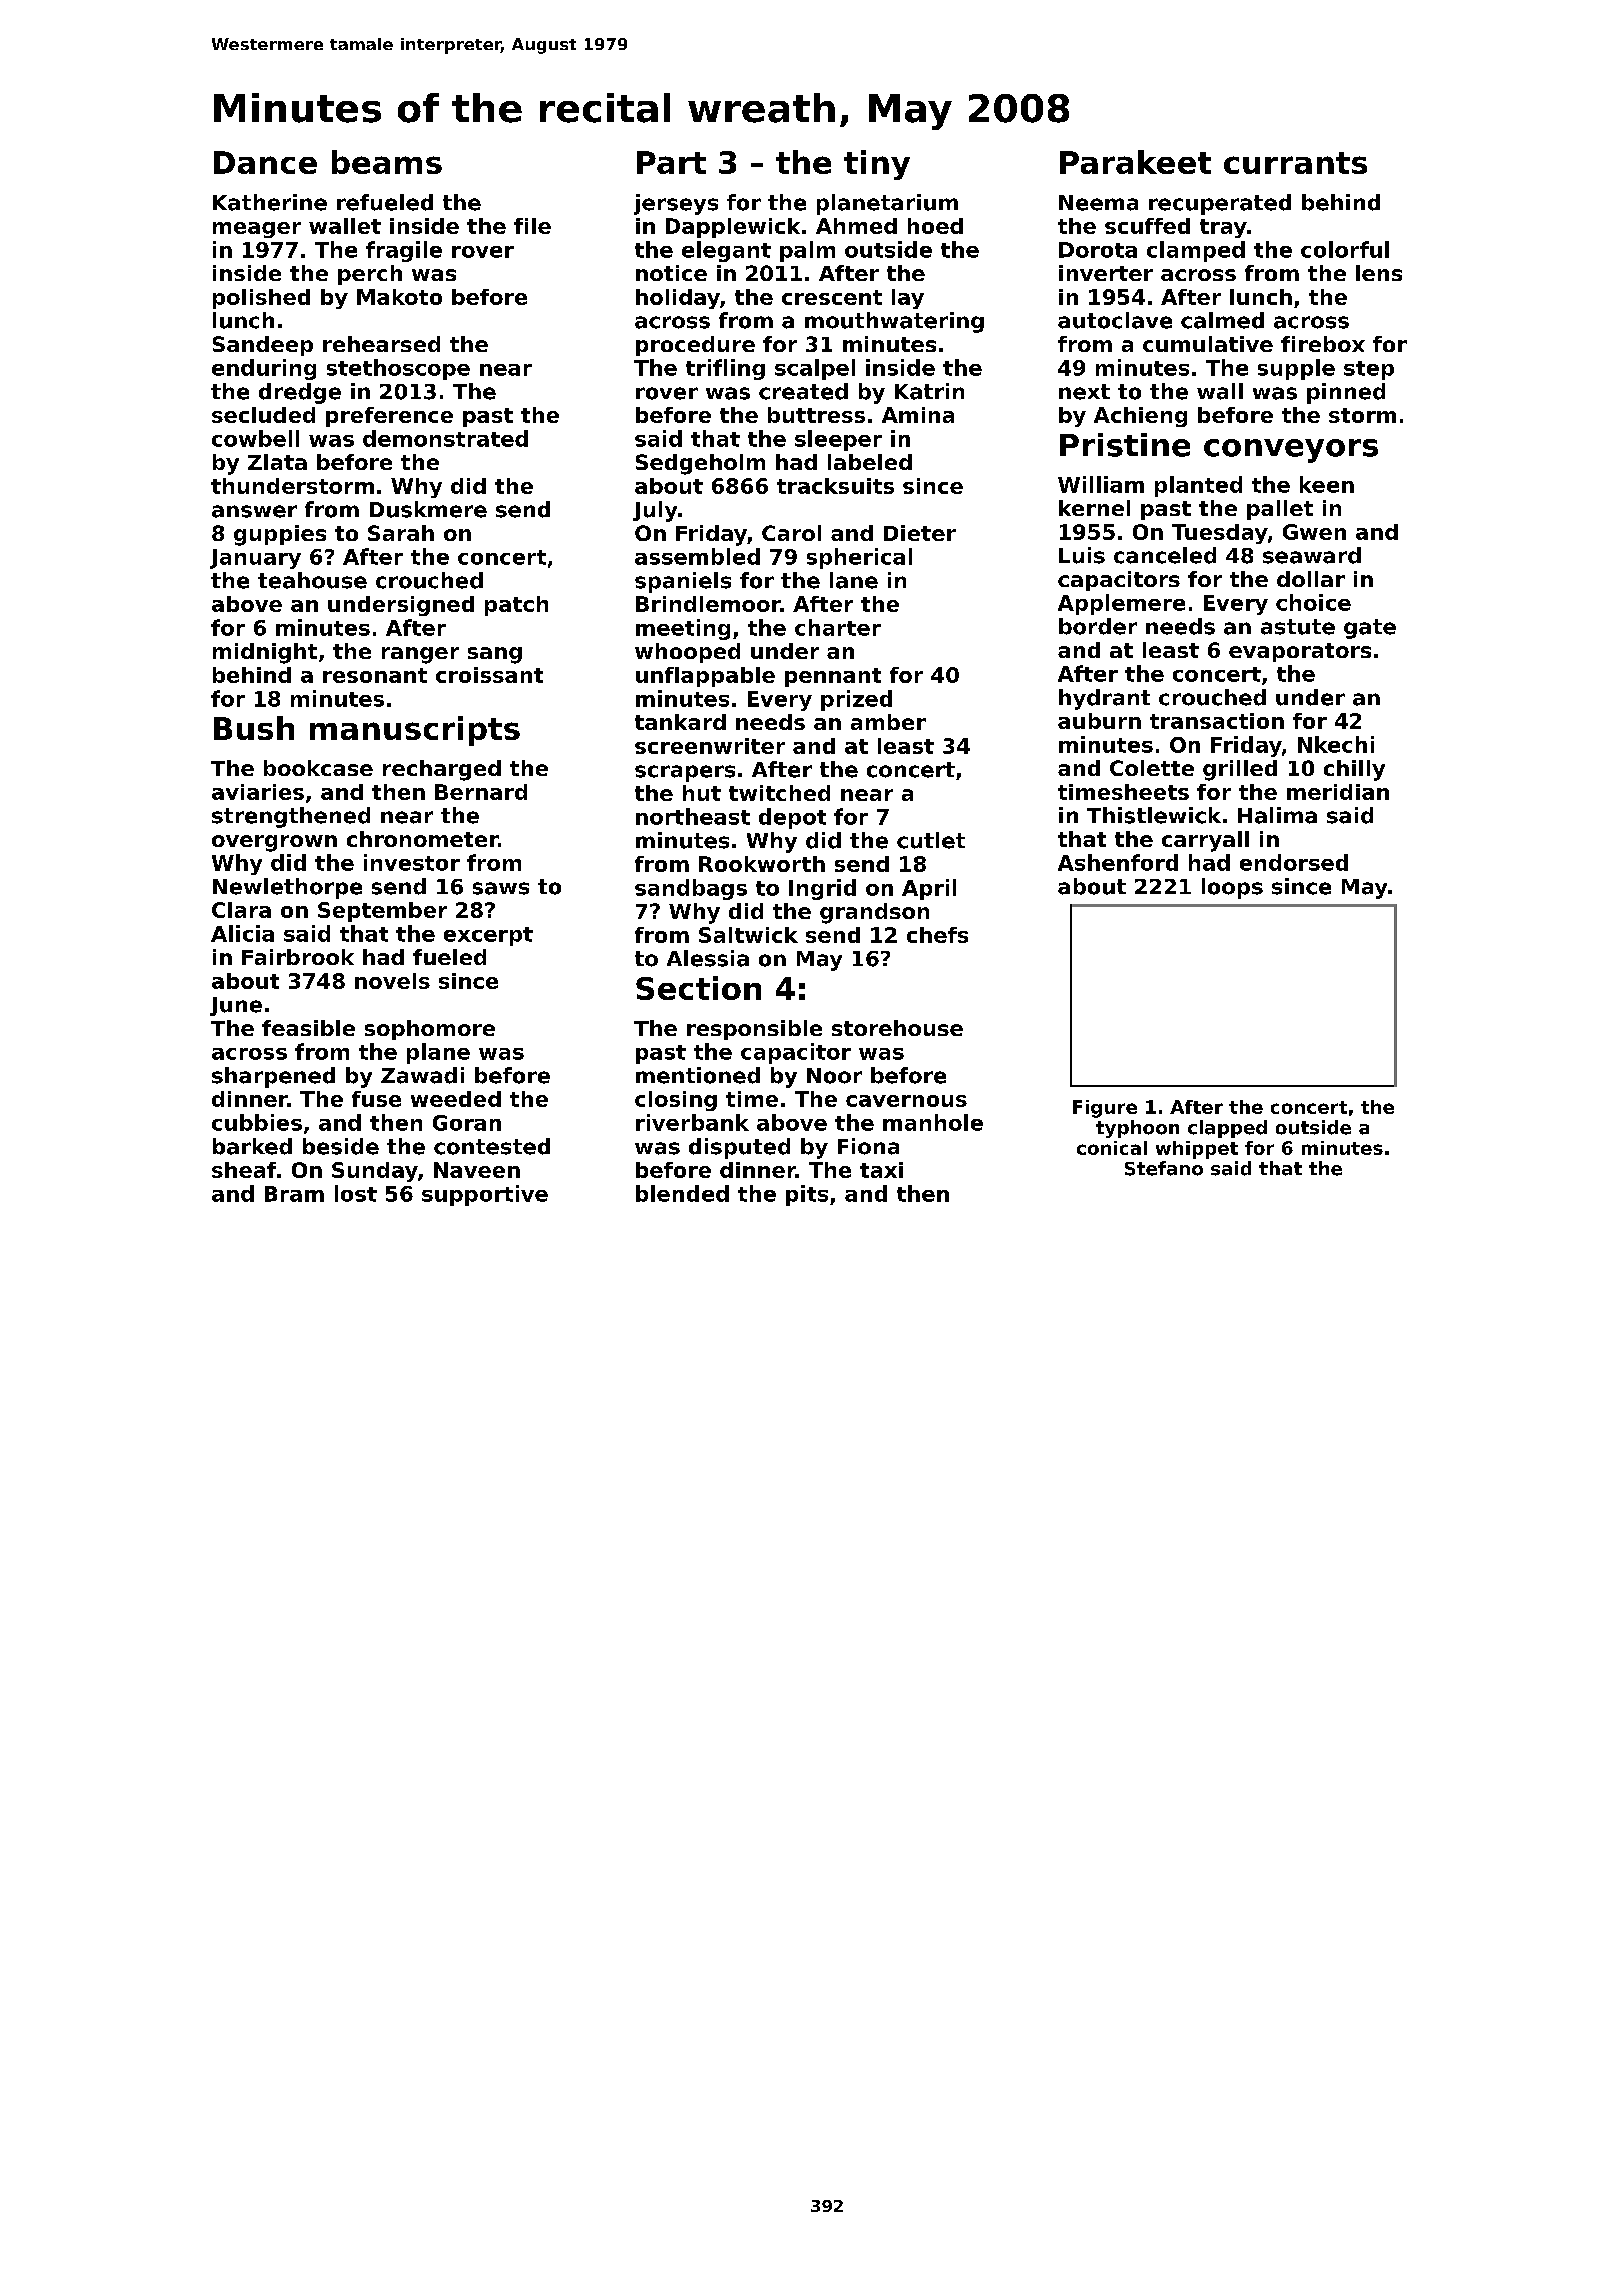  What do you see at coordinates (356, 1193) in the screenshot?
I see `lost` at bounding box center [356, 1193].
